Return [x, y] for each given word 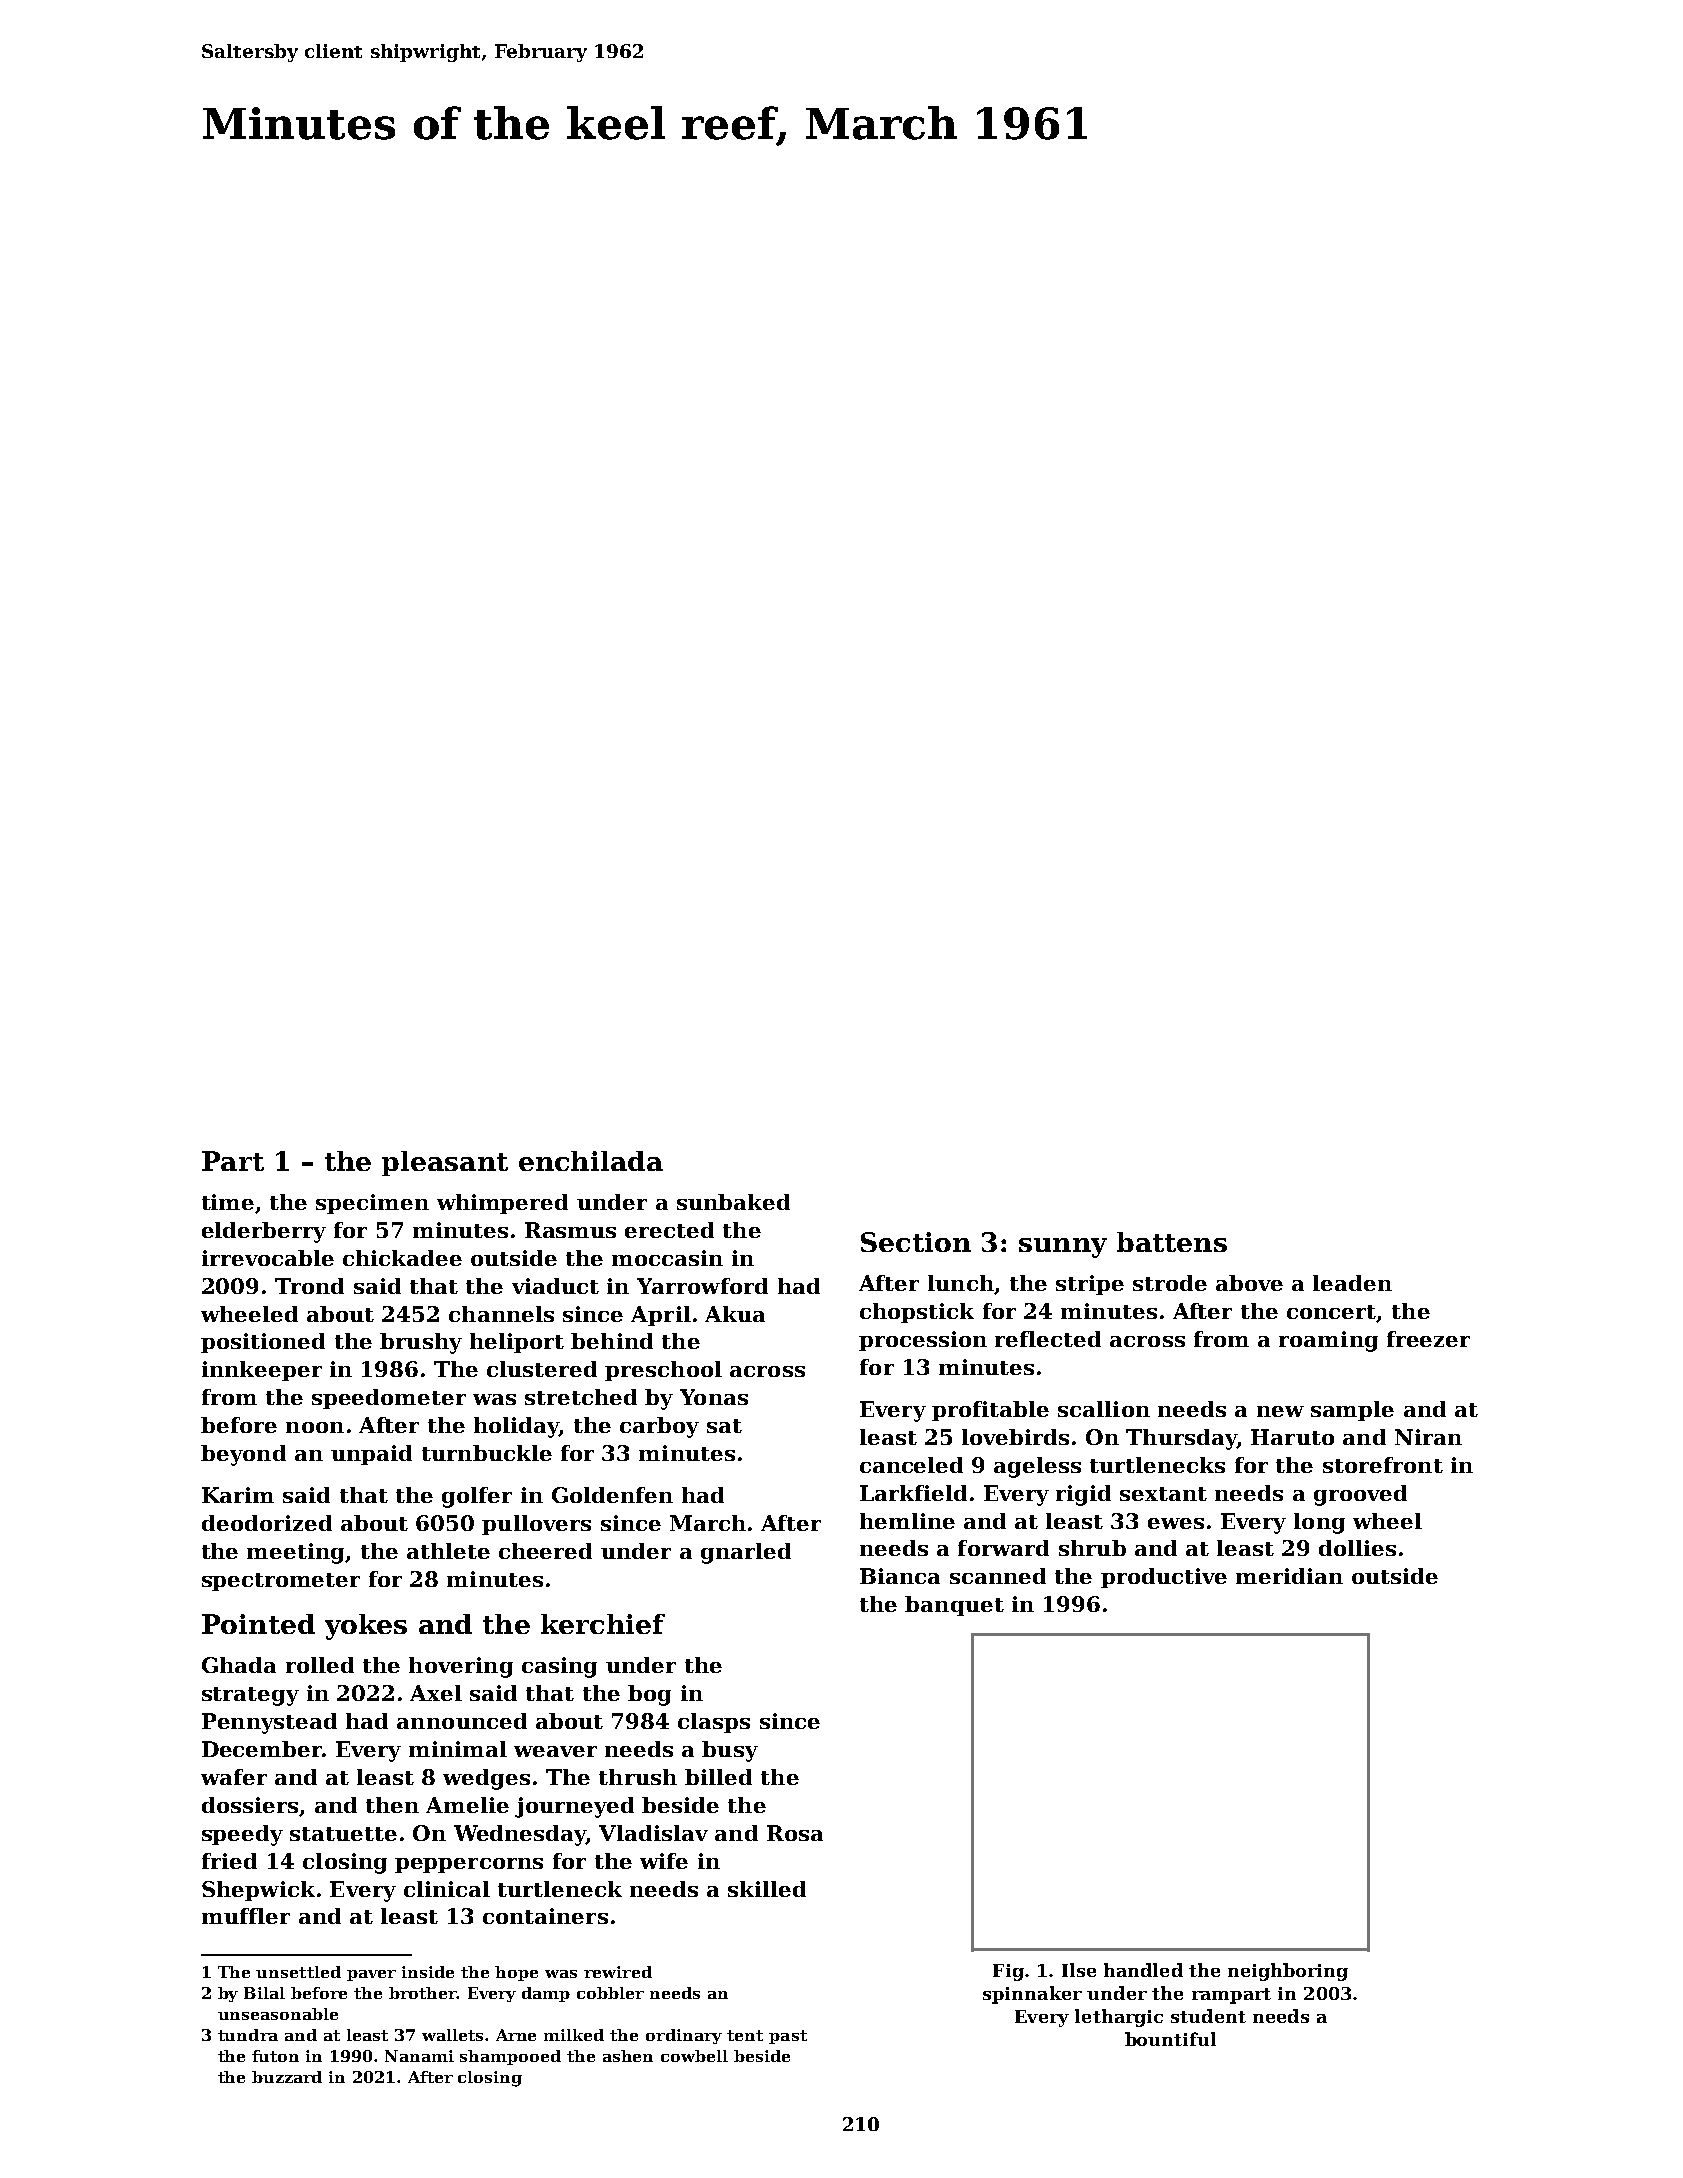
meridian [1289, 1576]
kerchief [603, 1624]
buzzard [287, 2077]
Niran [1428, 1437]
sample [1352, 1411]
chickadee [402, 1258]
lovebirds [1015, 1437]
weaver [555, 1751]
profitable [990, 1411]
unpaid [371, 1455]
